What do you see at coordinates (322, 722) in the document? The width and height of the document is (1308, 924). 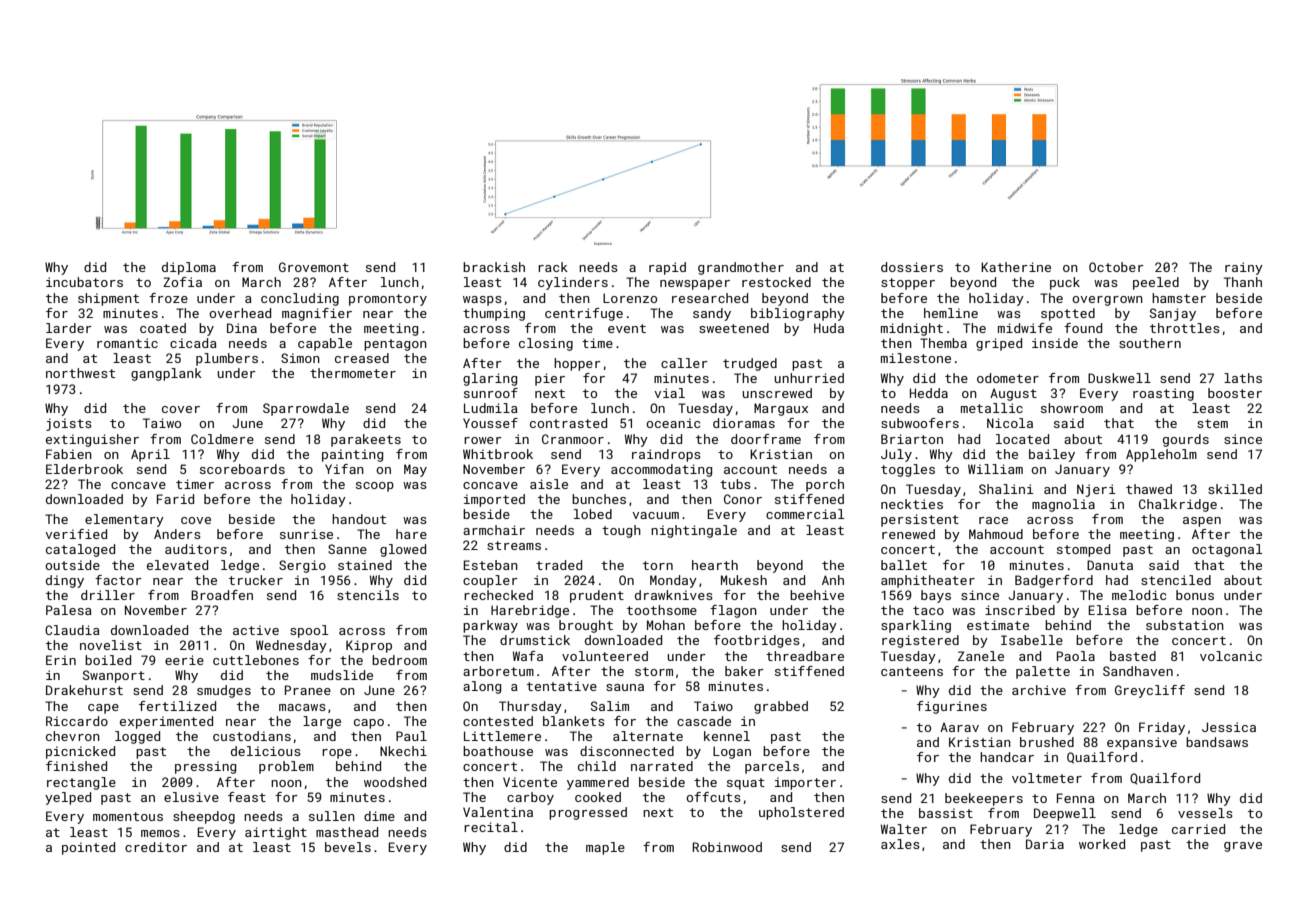 I see `large` at bounding box center [322, 722].
